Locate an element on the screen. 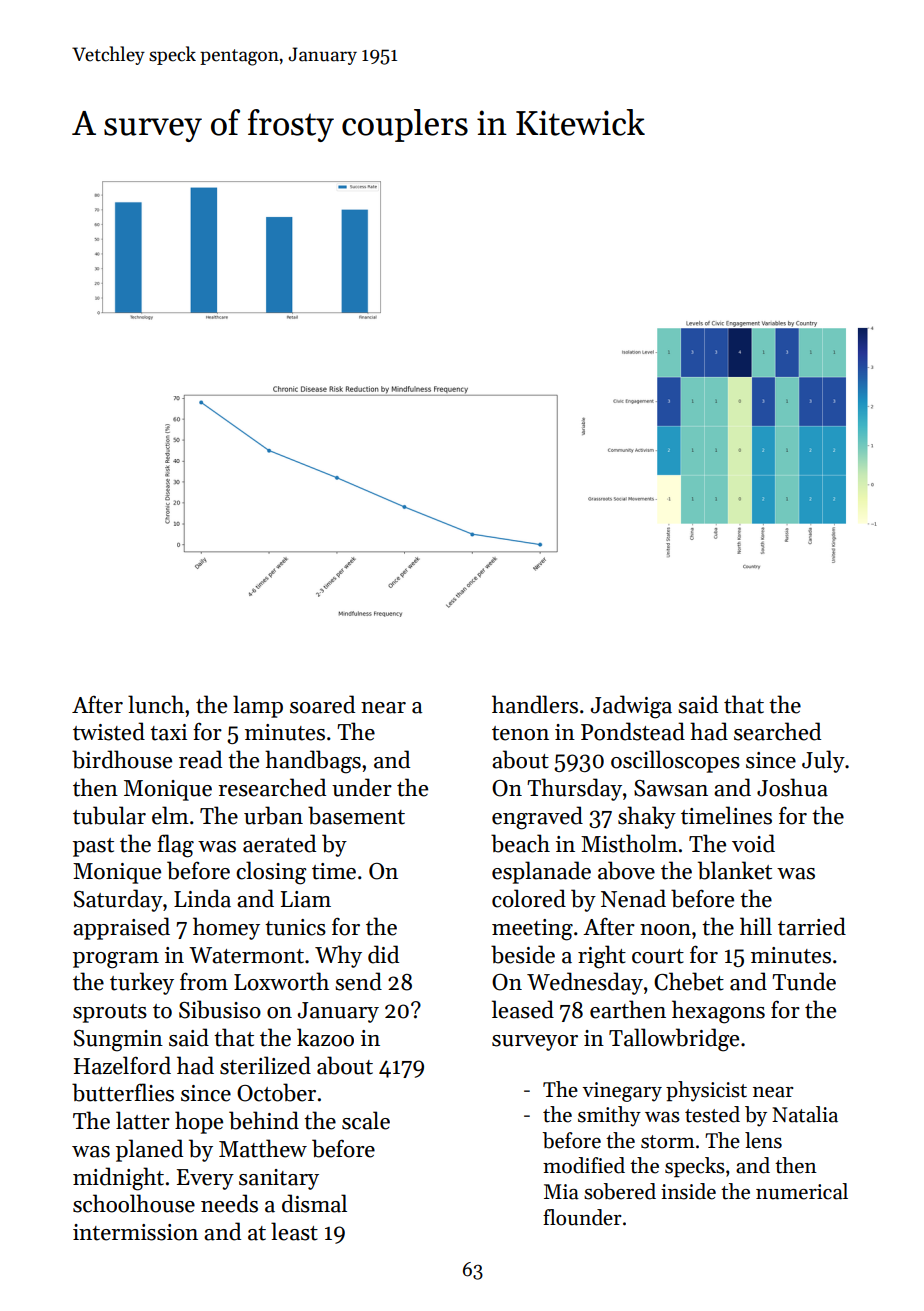  kazoo is located at coordinates (325, 1037).
